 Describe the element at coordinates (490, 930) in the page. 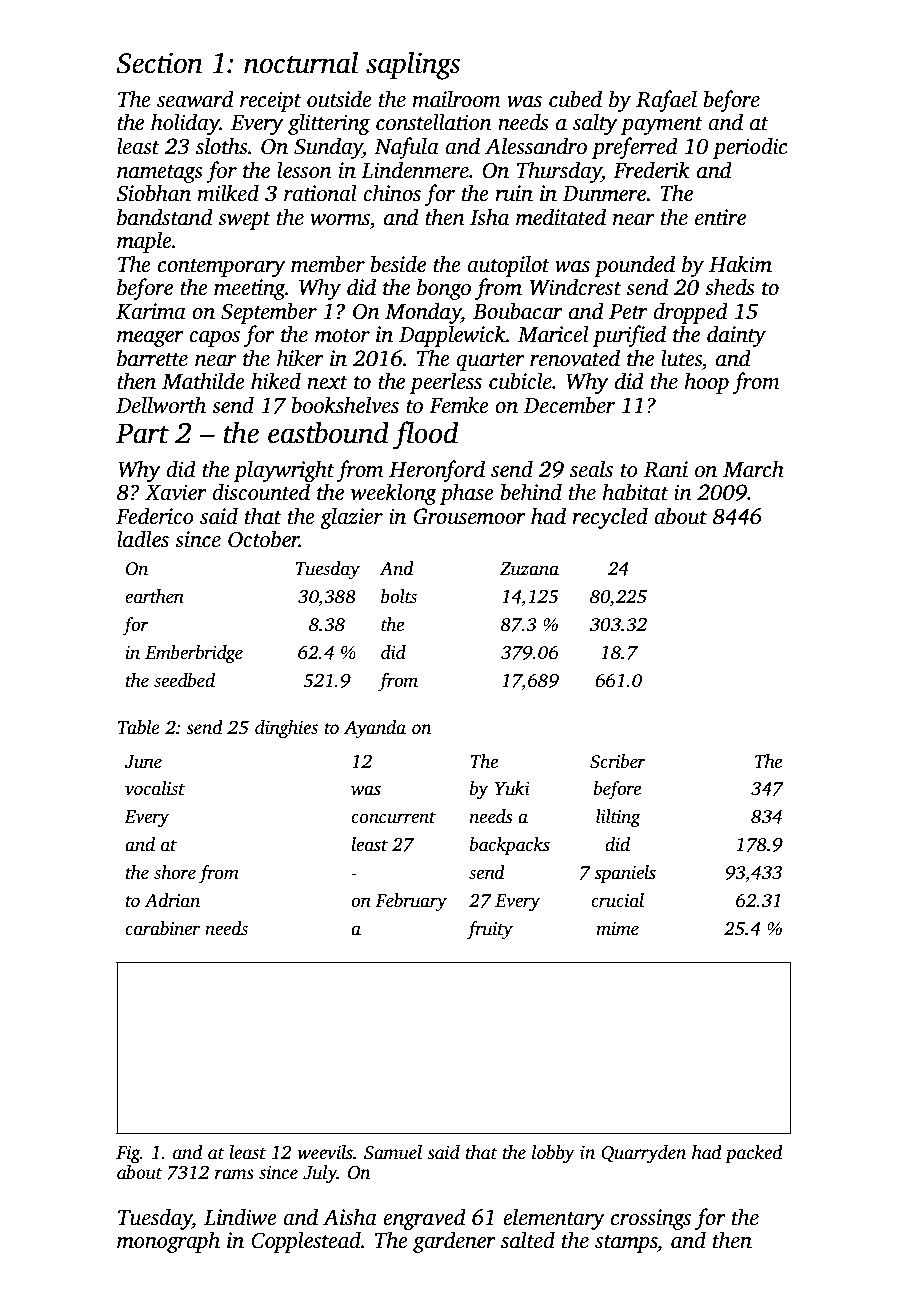

I see `fruity` at that location.
